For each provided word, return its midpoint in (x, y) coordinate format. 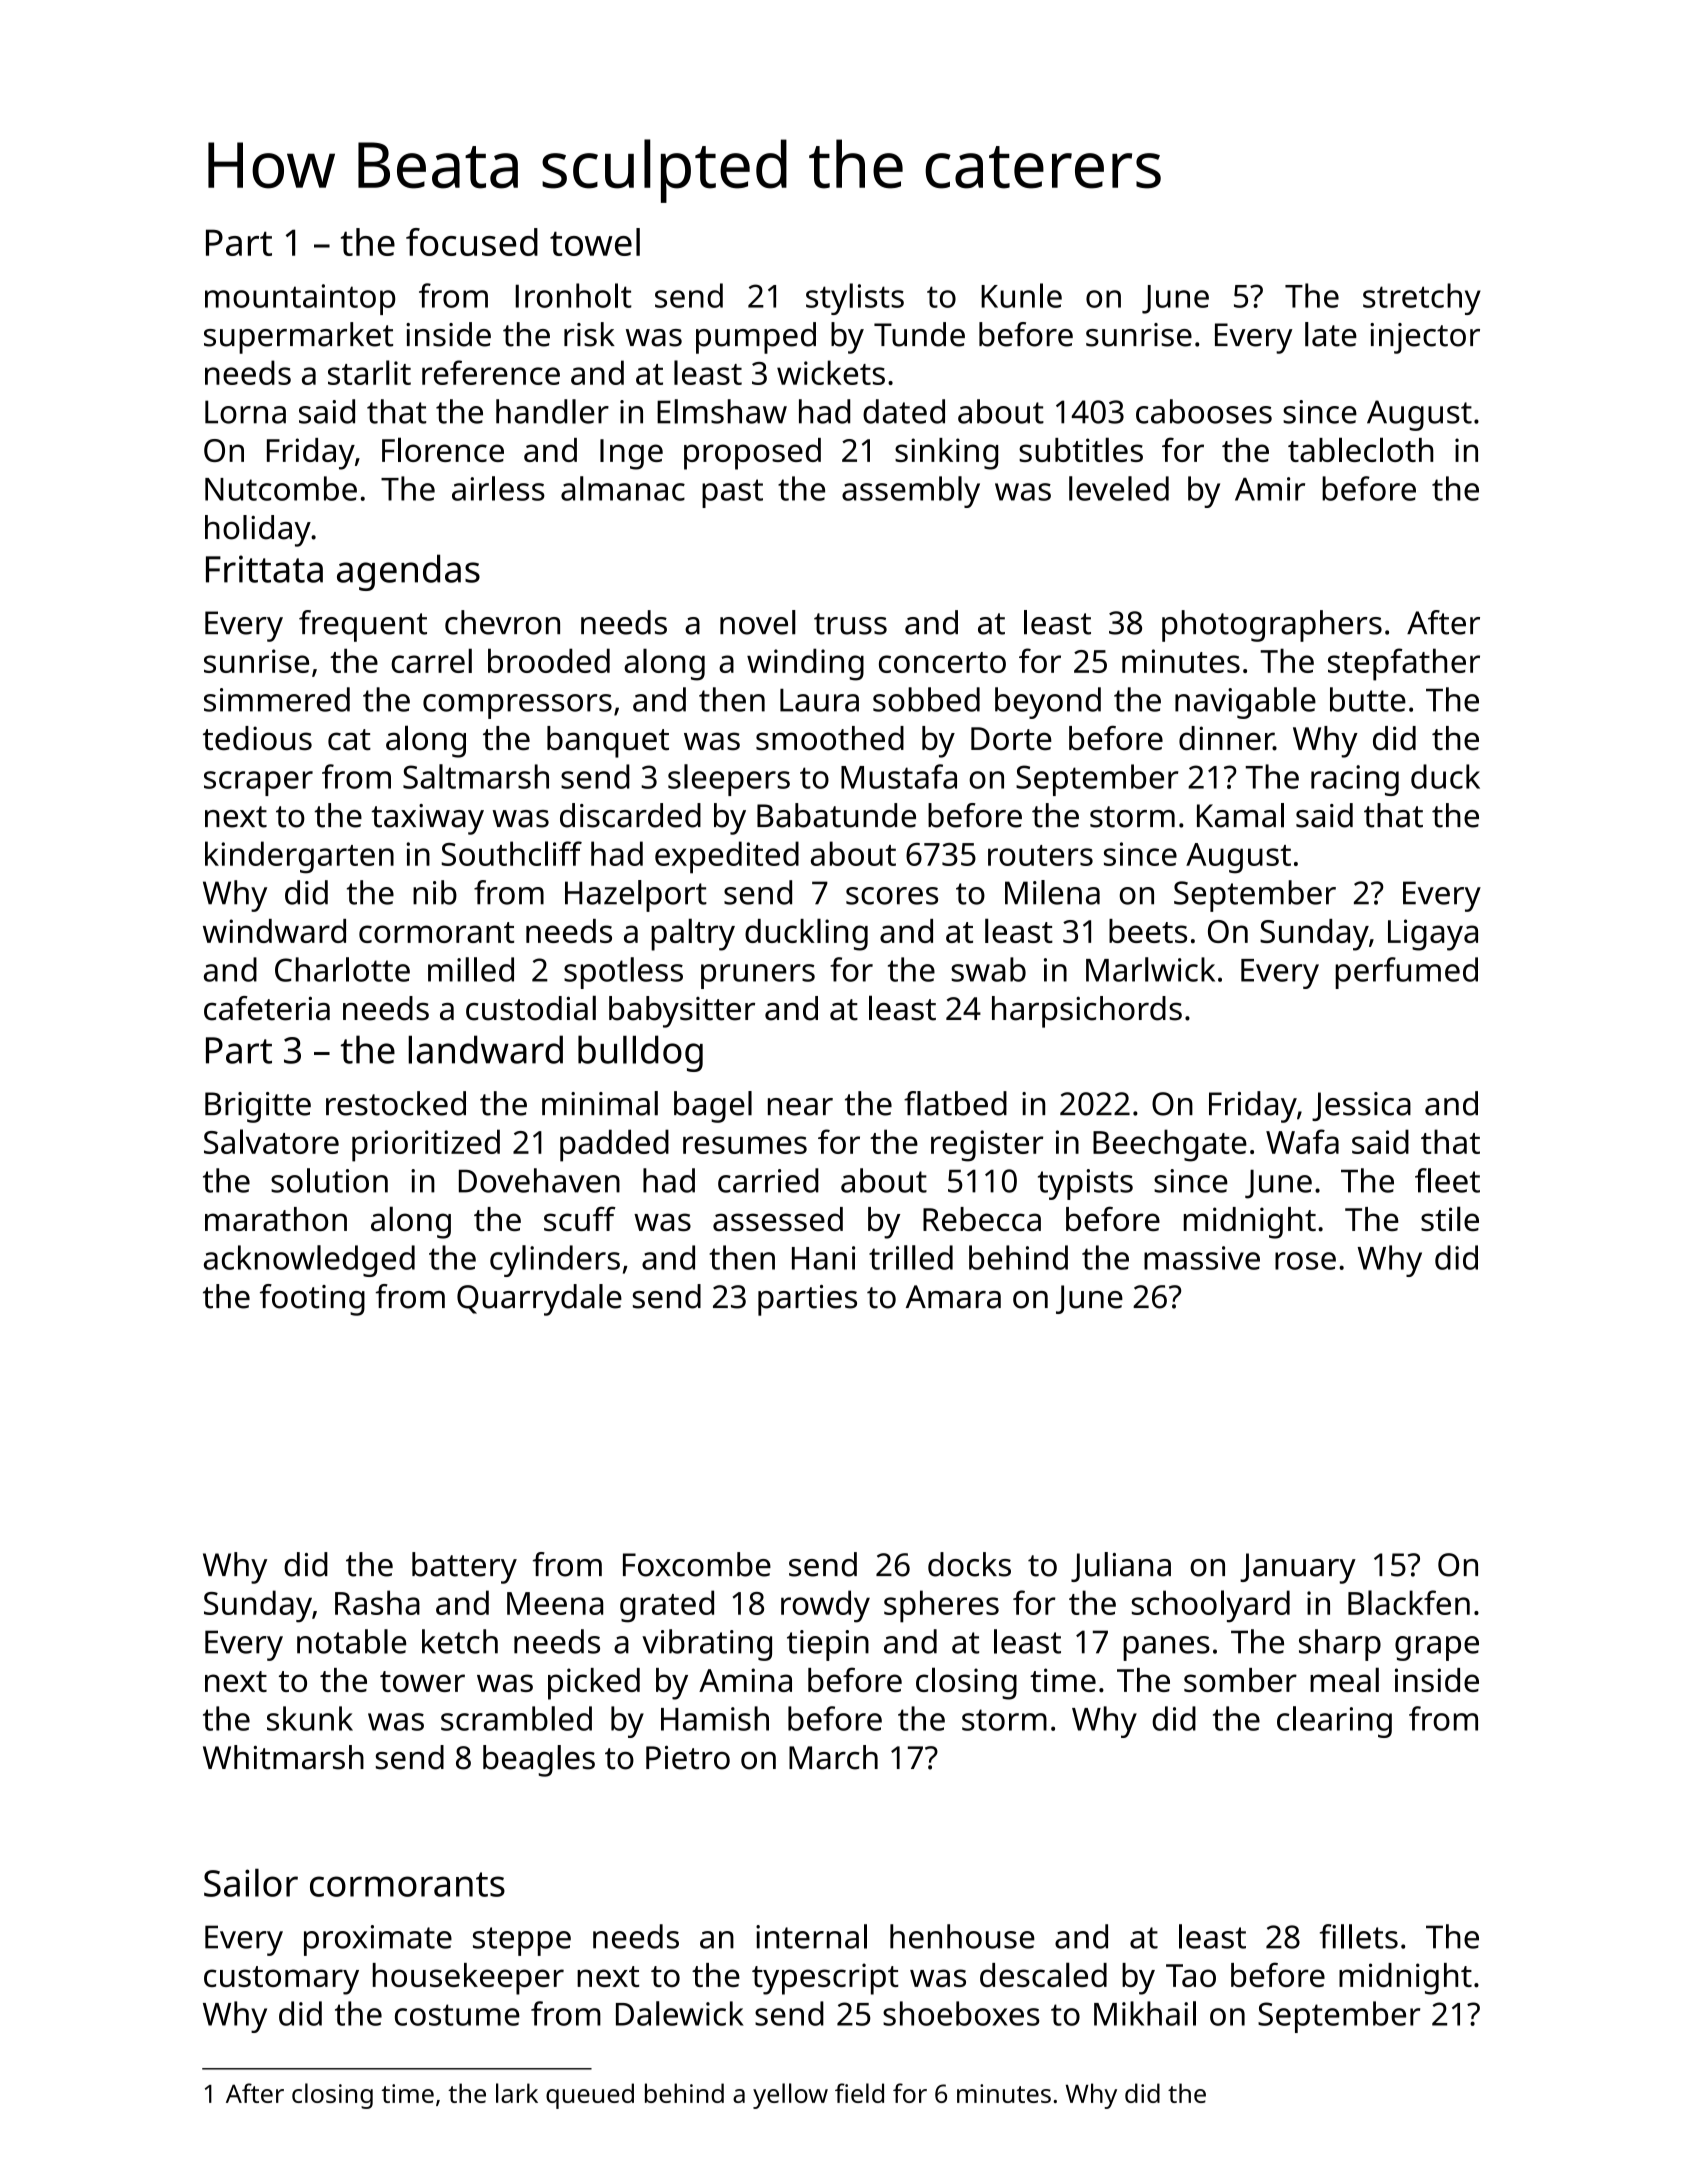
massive (1202, 1258)
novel (758, 622)
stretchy (1422, 299)
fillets (1359, 1936)
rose (1305, 1261)
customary (281, 1980)
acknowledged (309, 1261)
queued (590, 2096)
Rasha (377, 1602)
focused (472, 242)
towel (595, 242)
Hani (823, 1258)
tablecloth (1360, 449)
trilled (911, 1257)
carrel (431, 660)
